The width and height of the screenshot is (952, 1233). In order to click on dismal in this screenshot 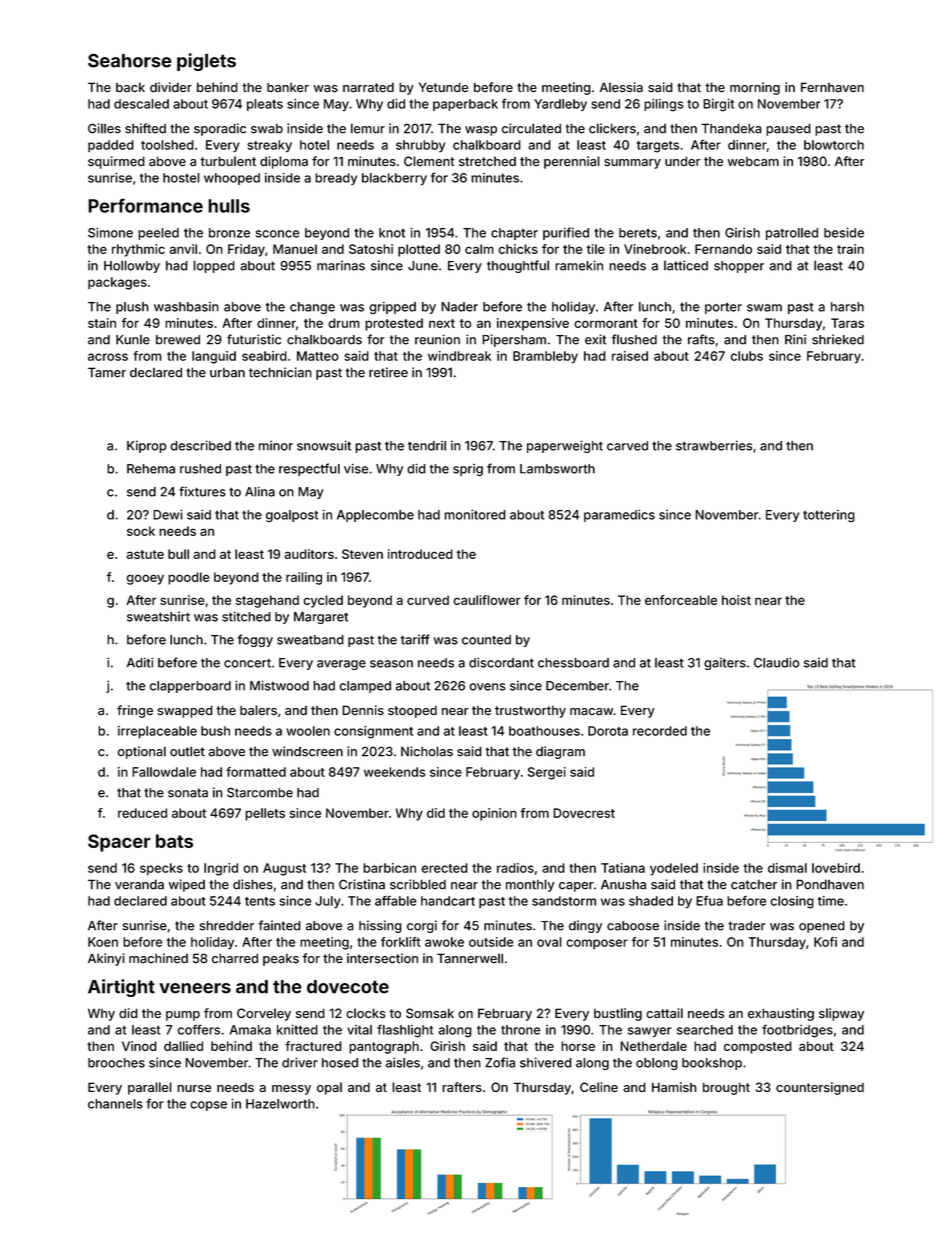, I will do `click(787, 868)`.
